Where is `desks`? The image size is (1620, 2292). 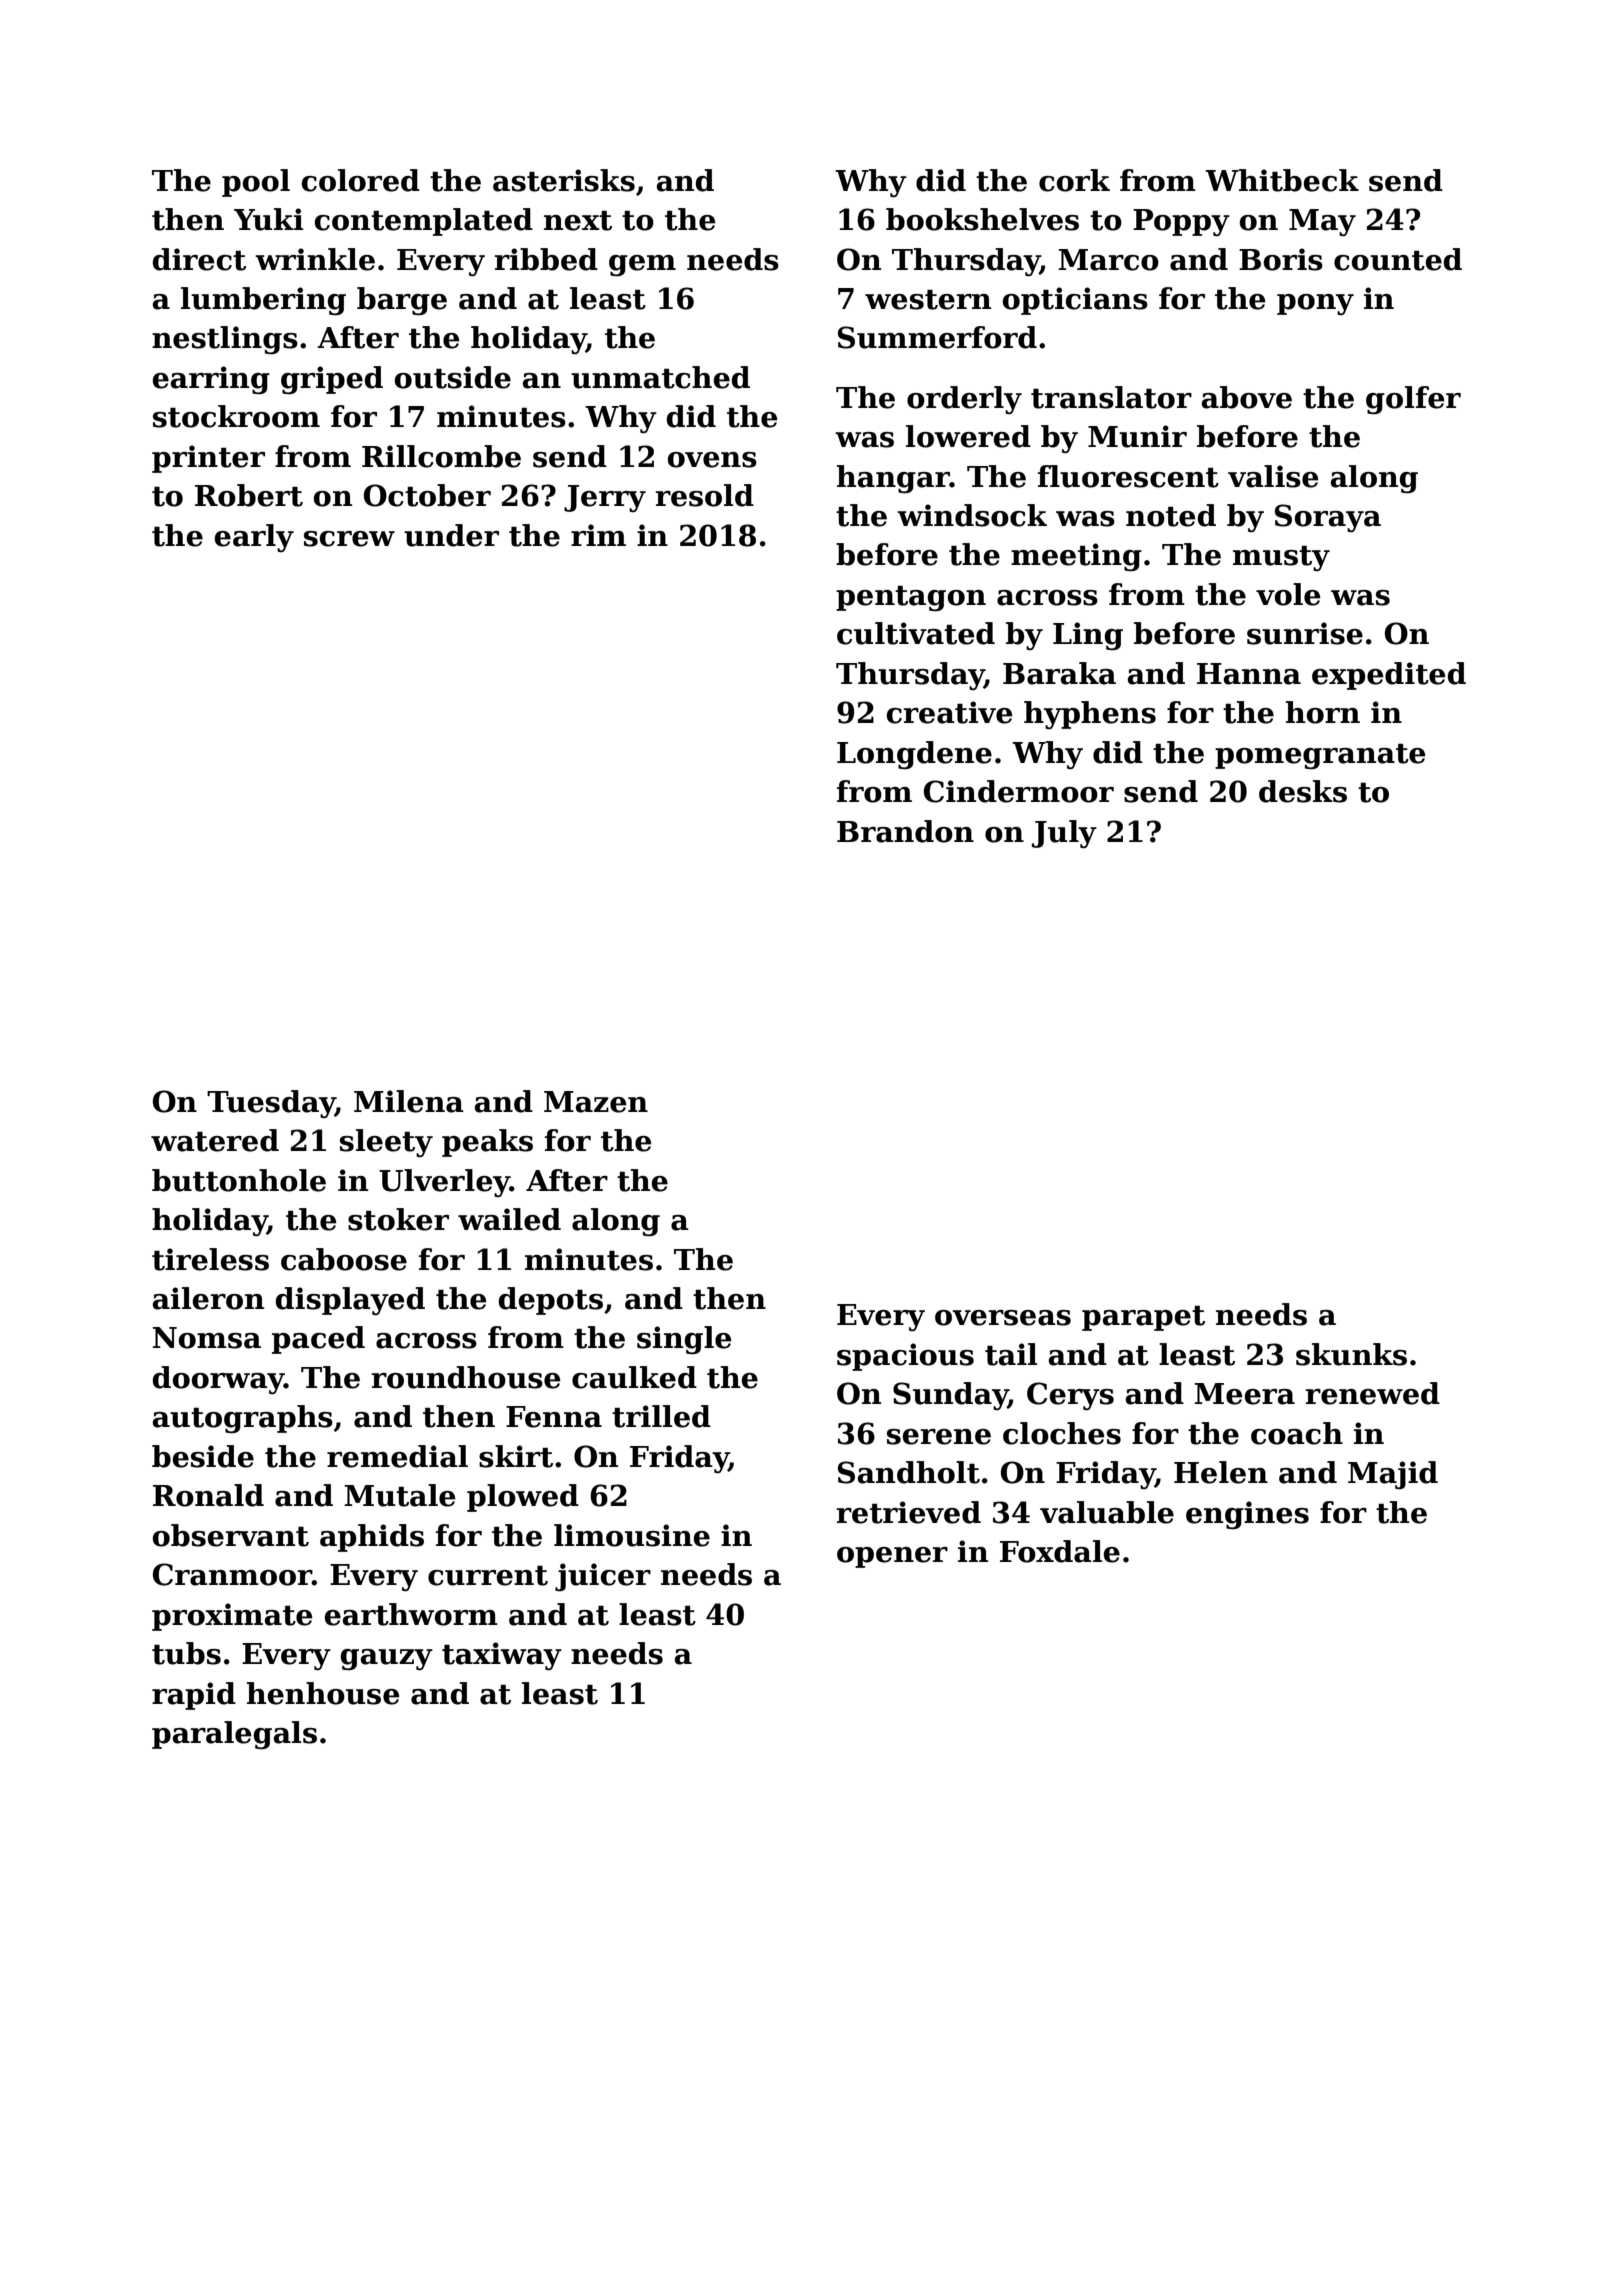
desks is located at coordinates (1303, 791).
